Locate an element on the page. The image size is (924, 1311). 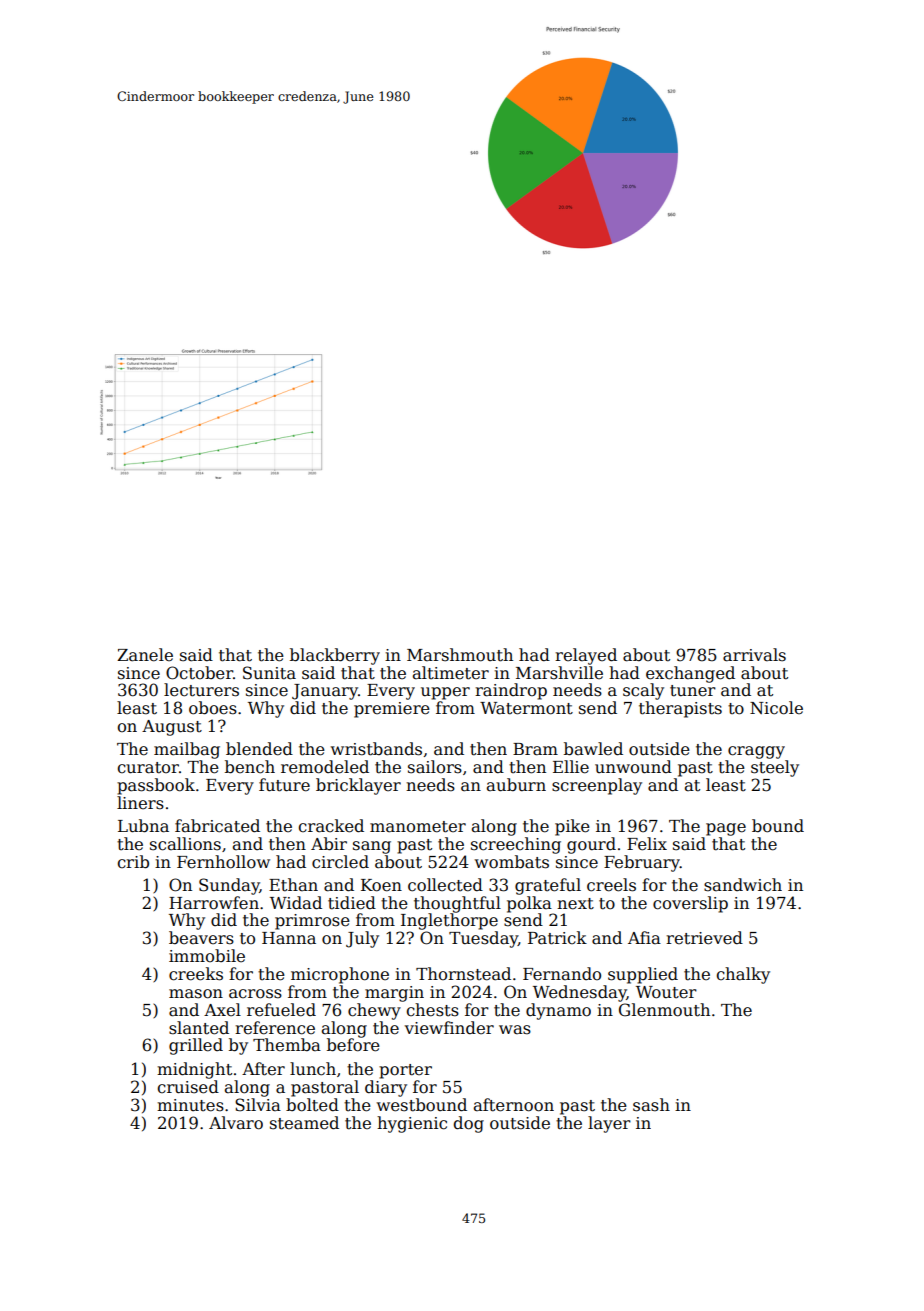
curator is located at coordinates (148, 768).
